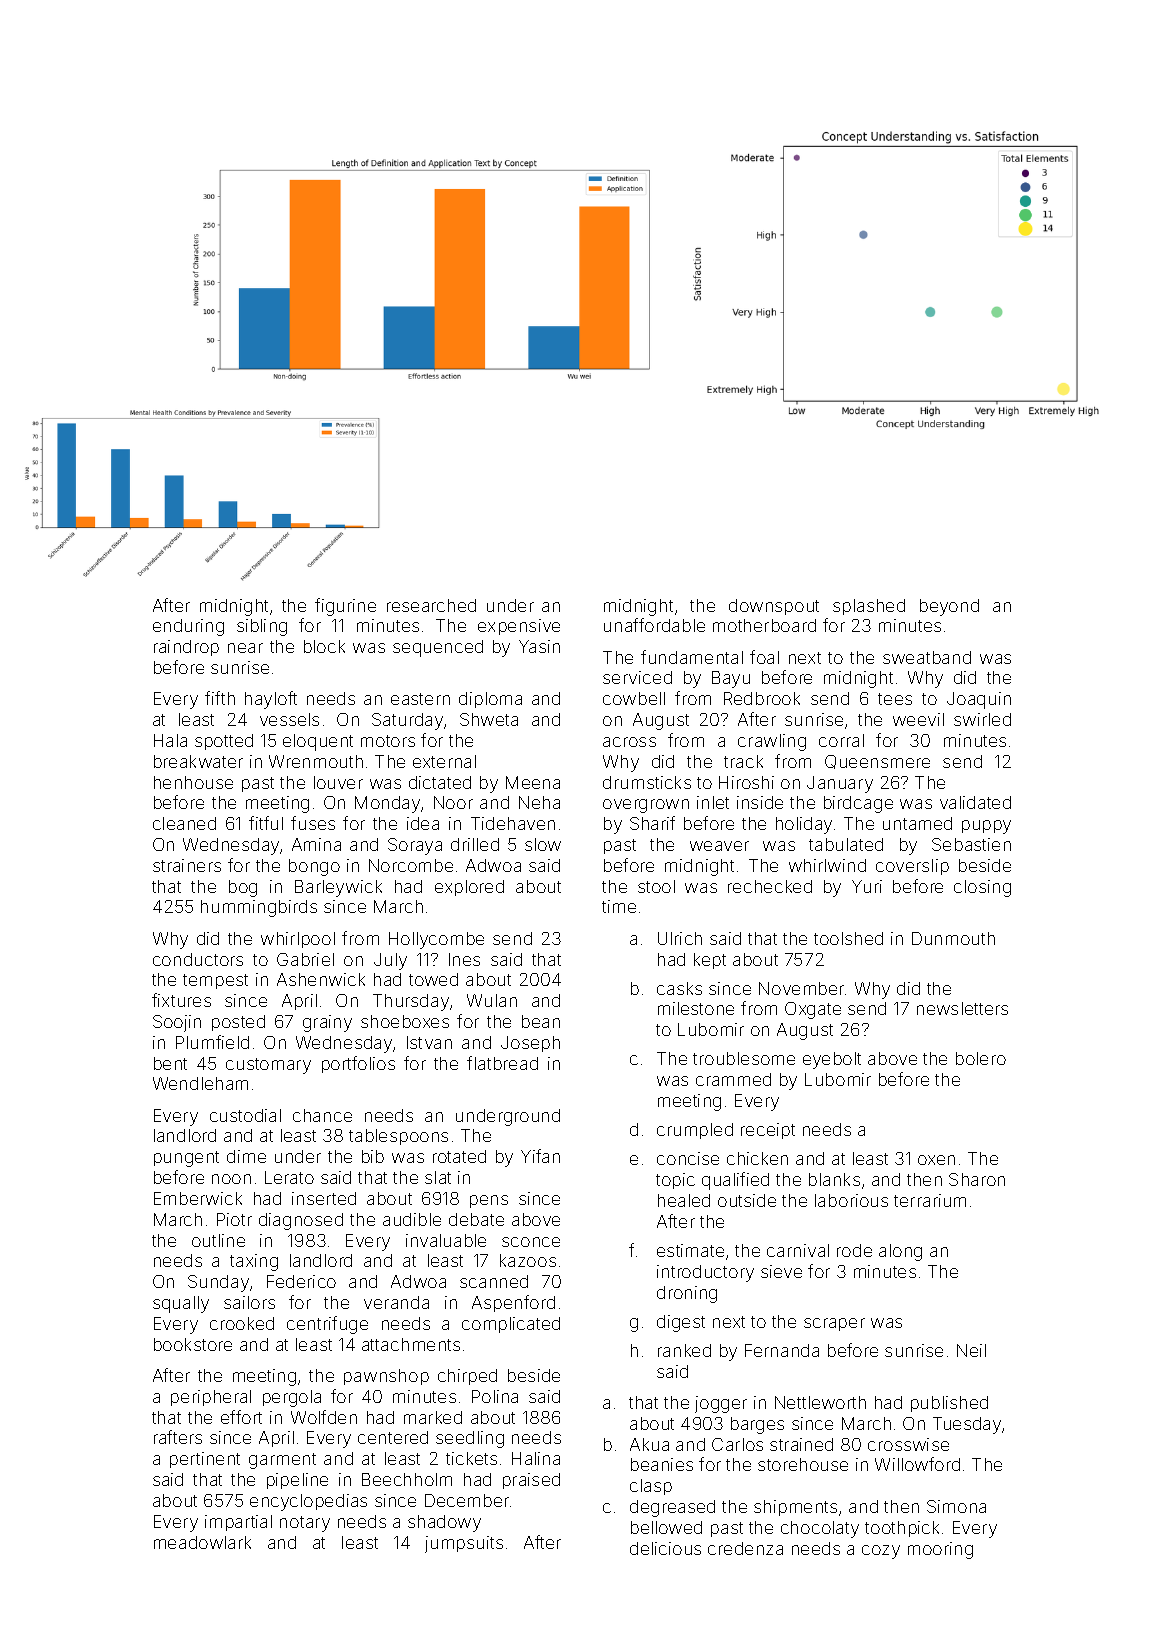 The height and width of the image is (1648, 1165). What do you see at coordinates (841, 740) in the image?
I see `corral` at bounding box center [841, 740].
